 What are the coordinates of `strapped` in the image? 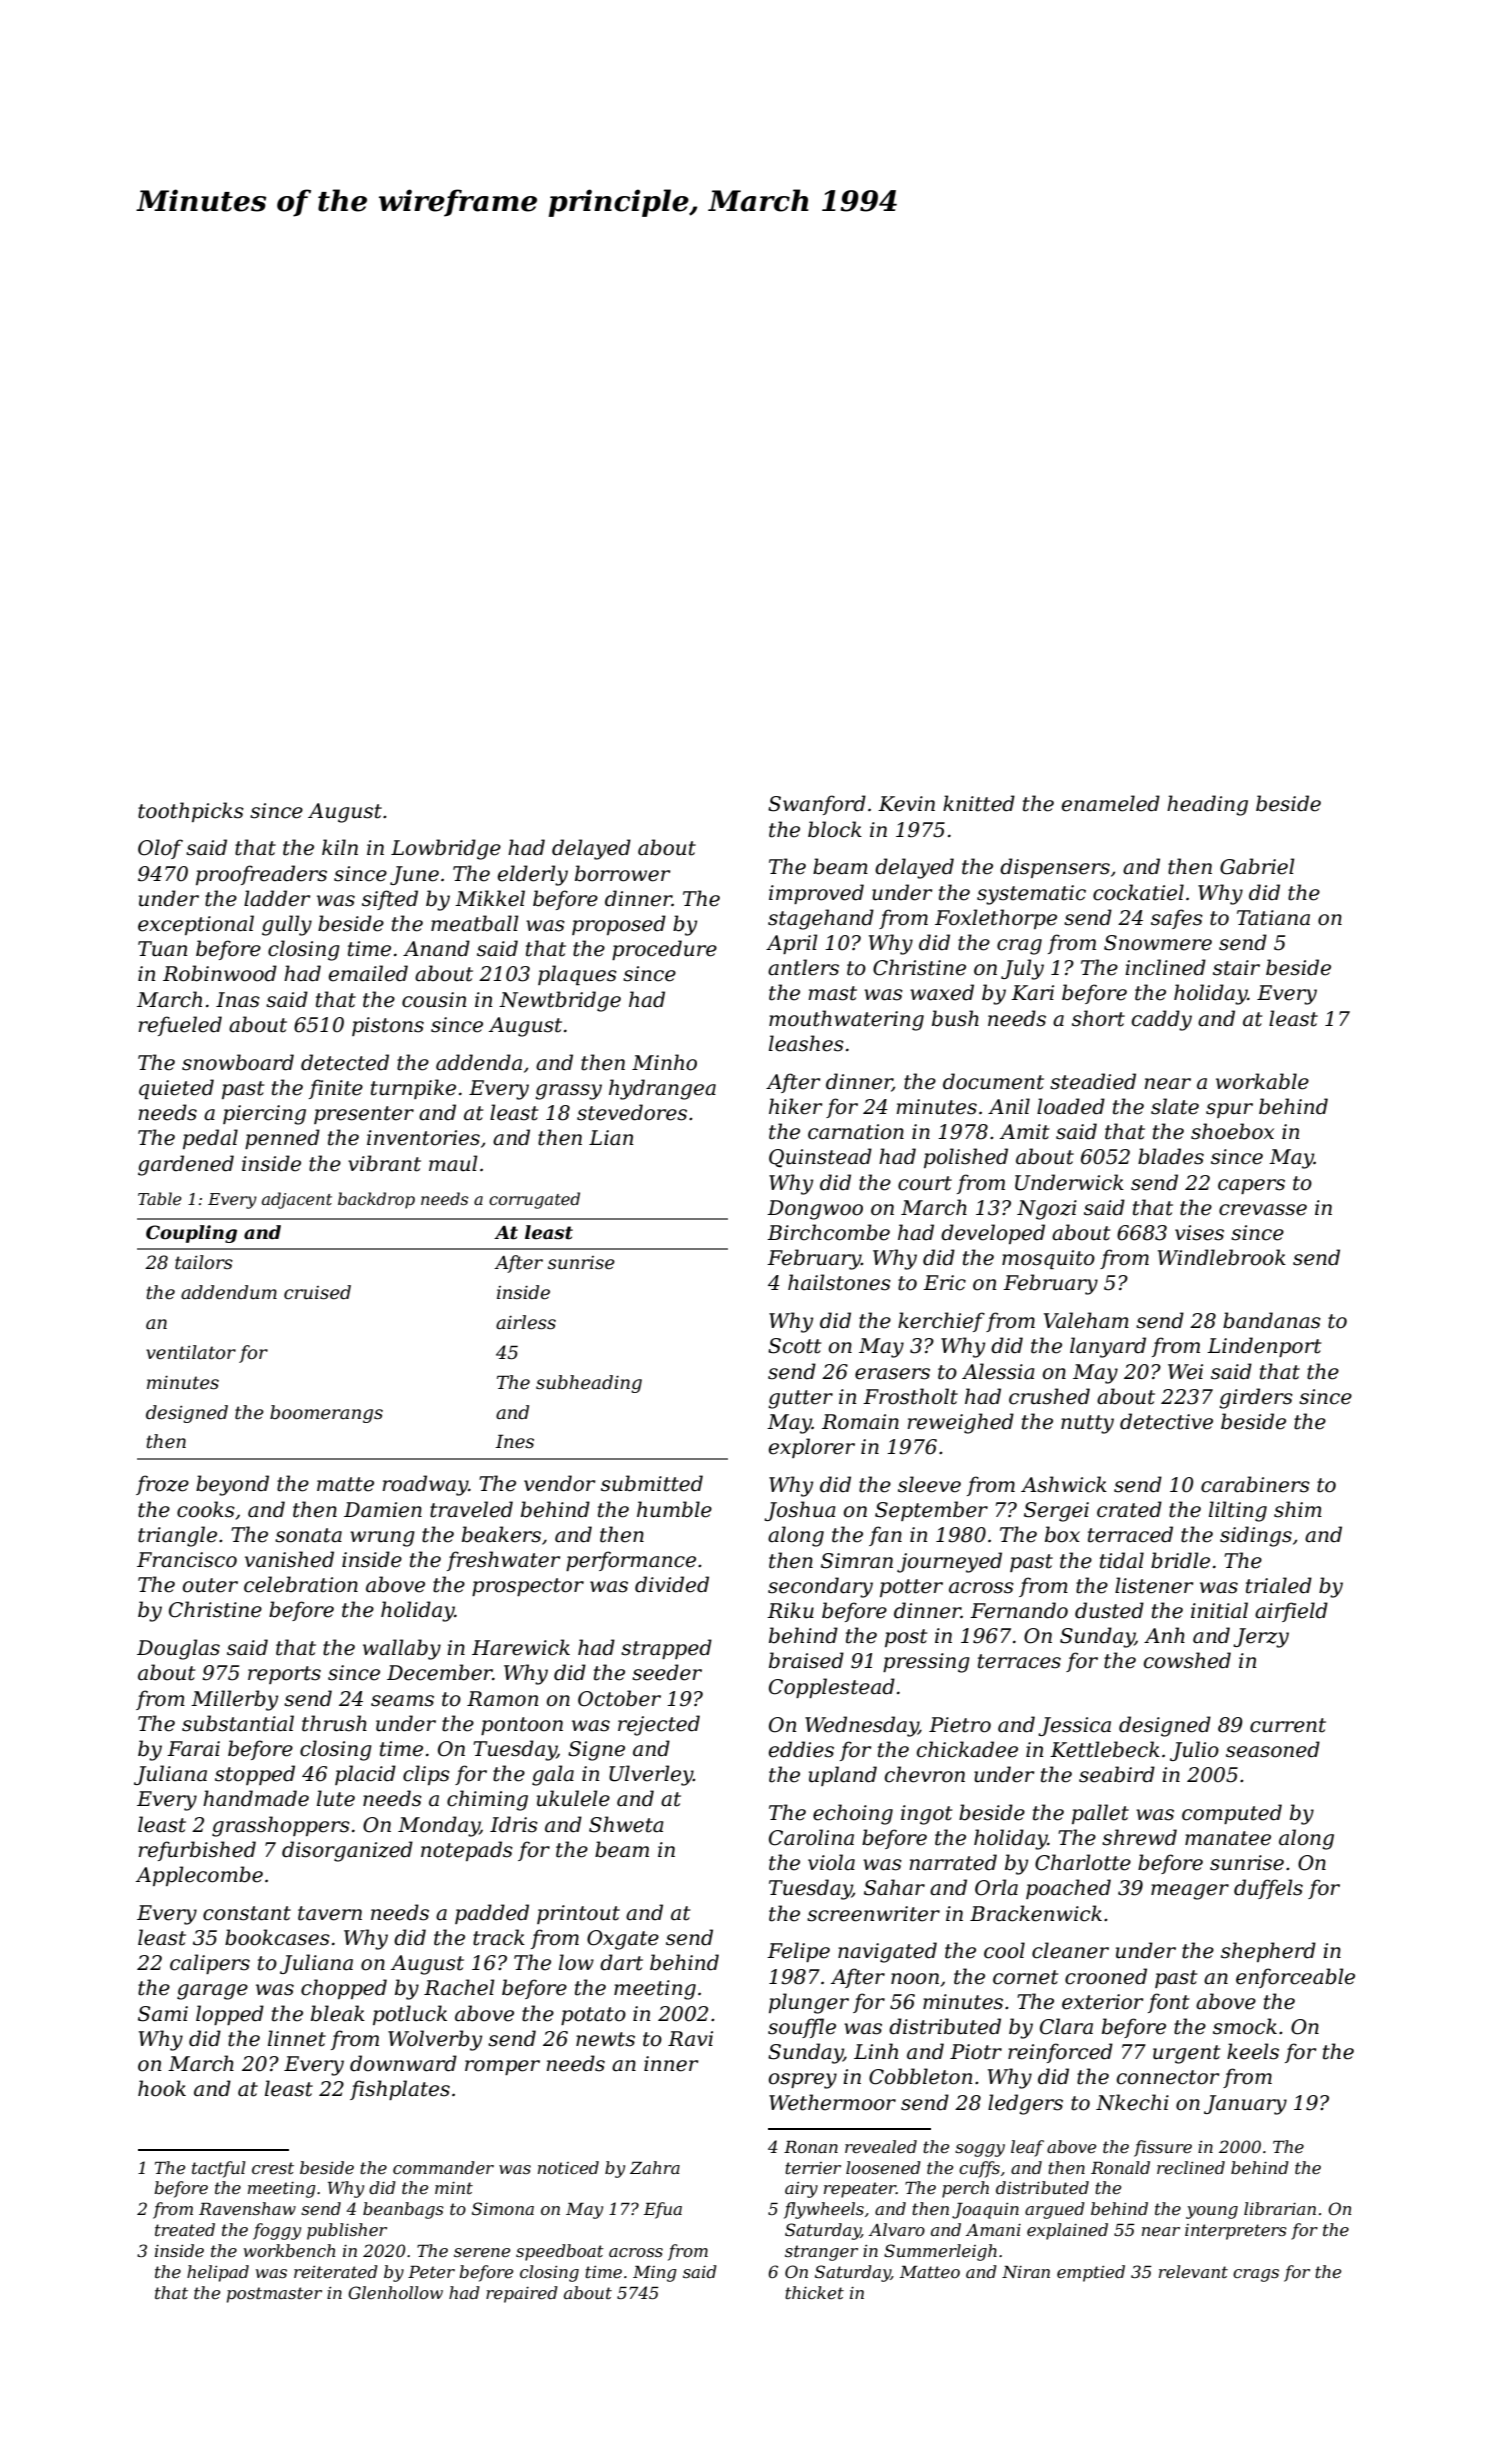 It's located at (666, 1649).
